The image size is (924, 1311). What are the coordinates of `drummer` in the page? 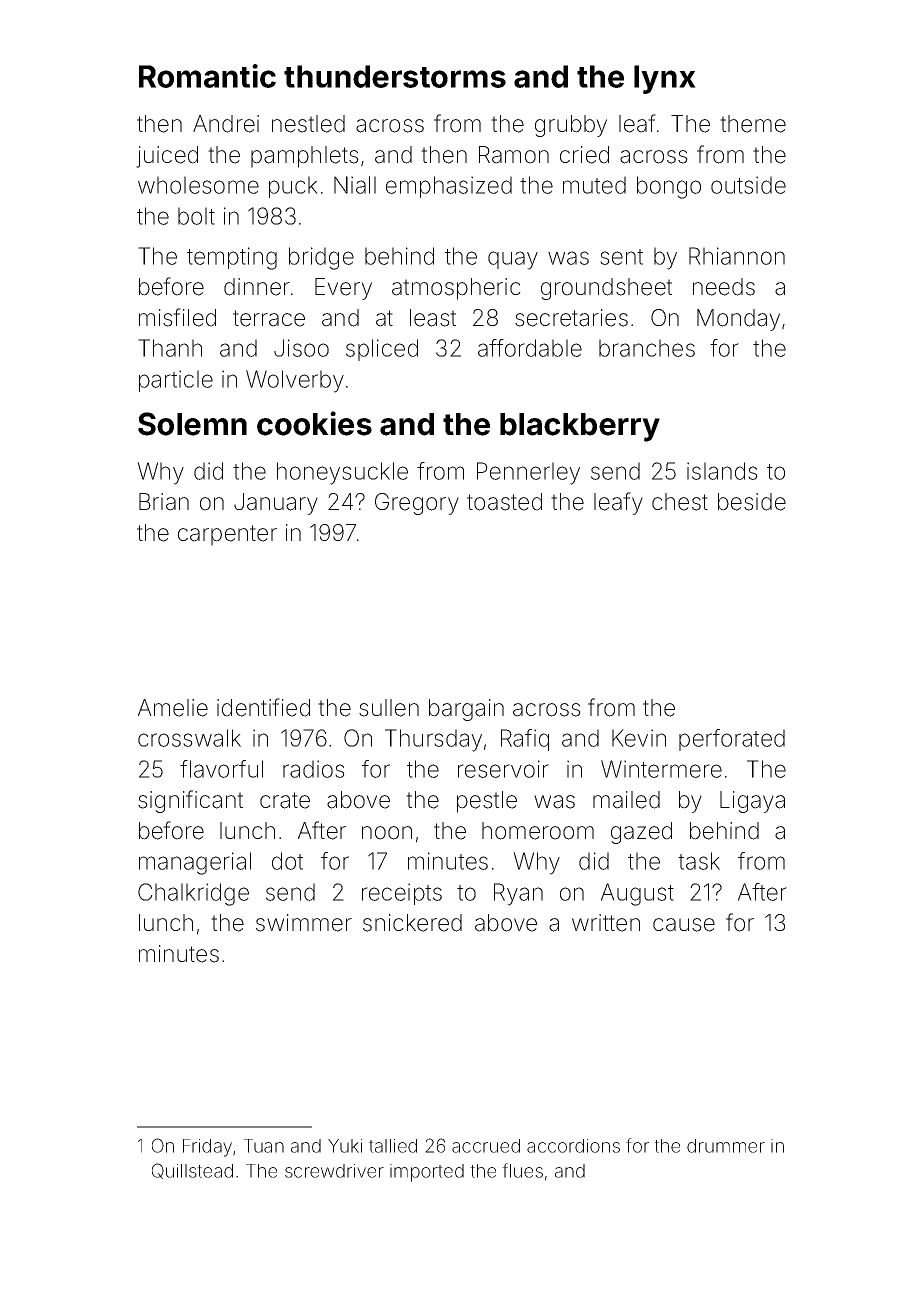 It's located at (726, 1146).
